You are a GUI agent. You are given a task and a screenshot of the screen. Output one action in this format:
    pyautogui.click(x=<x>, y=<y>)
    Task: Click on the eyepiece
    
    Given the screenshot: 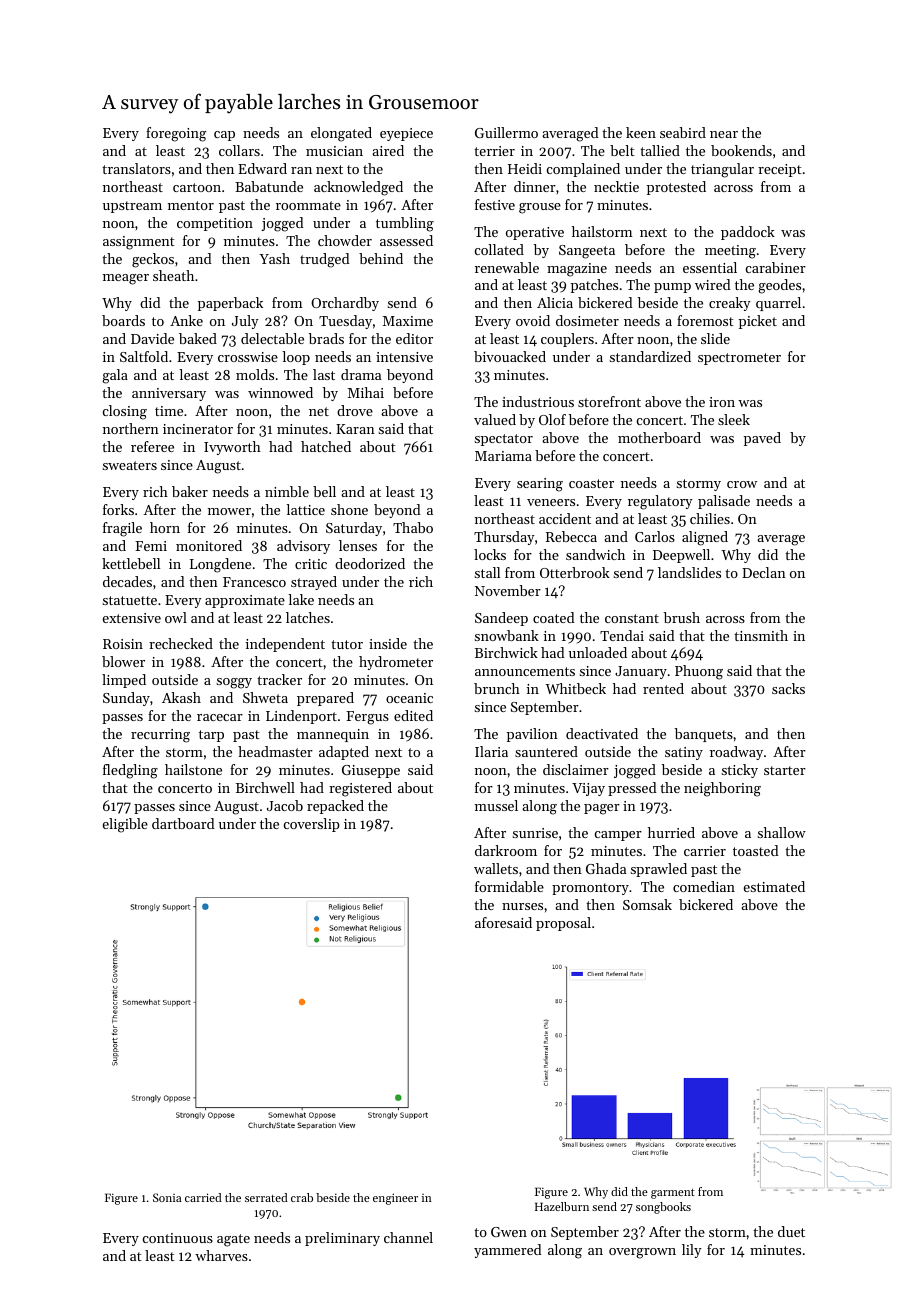 What is the action you would take?
    pyautogui.click(x=406, y=134)
